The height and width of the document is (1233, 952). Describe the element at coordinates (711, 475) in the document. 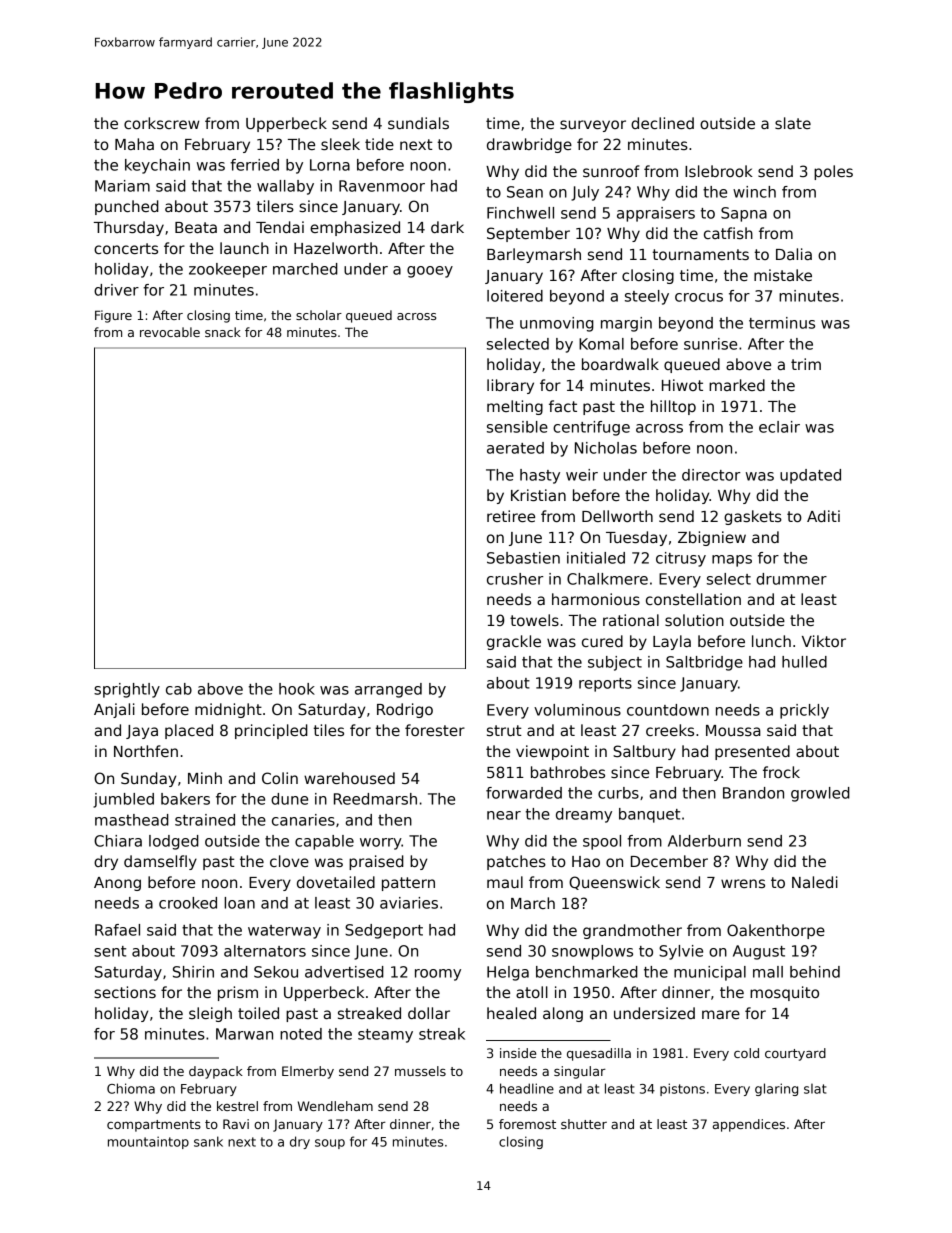

I see `director` at that location.
